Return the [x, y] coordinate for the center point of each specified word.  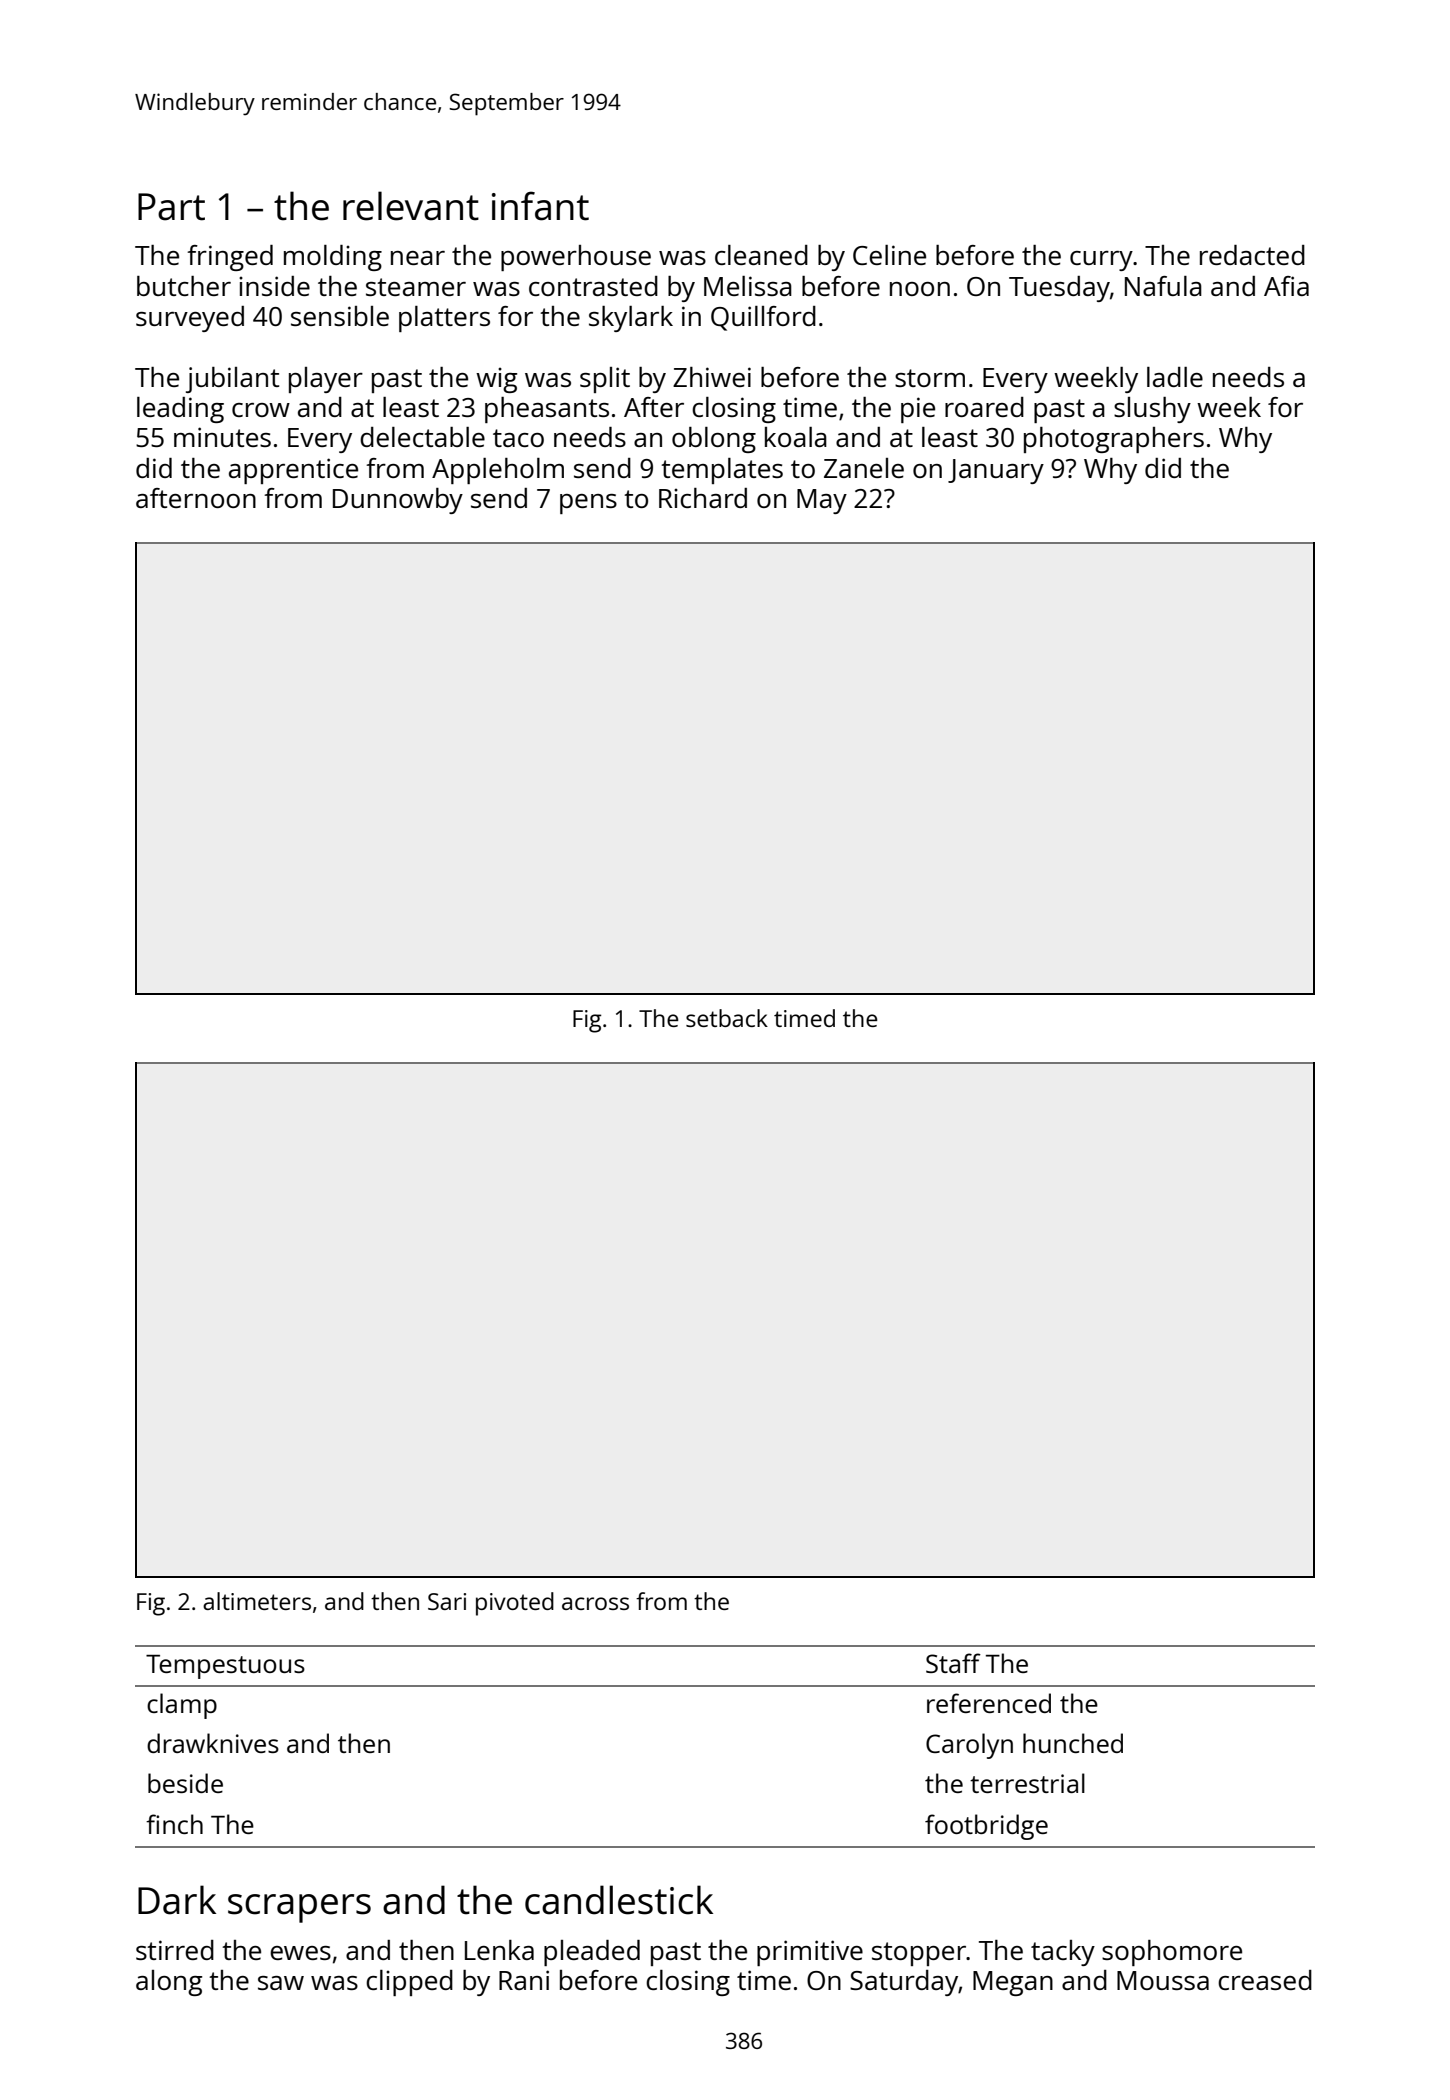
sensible [340, 316]
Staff [953, 1663]
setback [727, 1018]
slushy [1152, 410]
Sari [447, 1601]
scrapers [299, 1908]
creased [1265, 1980]
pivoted [515, 1604]
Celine [889, 255]
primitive [810, 1953]
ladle [1175, 377]
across [595, 1603]
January [996, 471]
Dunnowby [398, 501]
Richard [703, 498]
